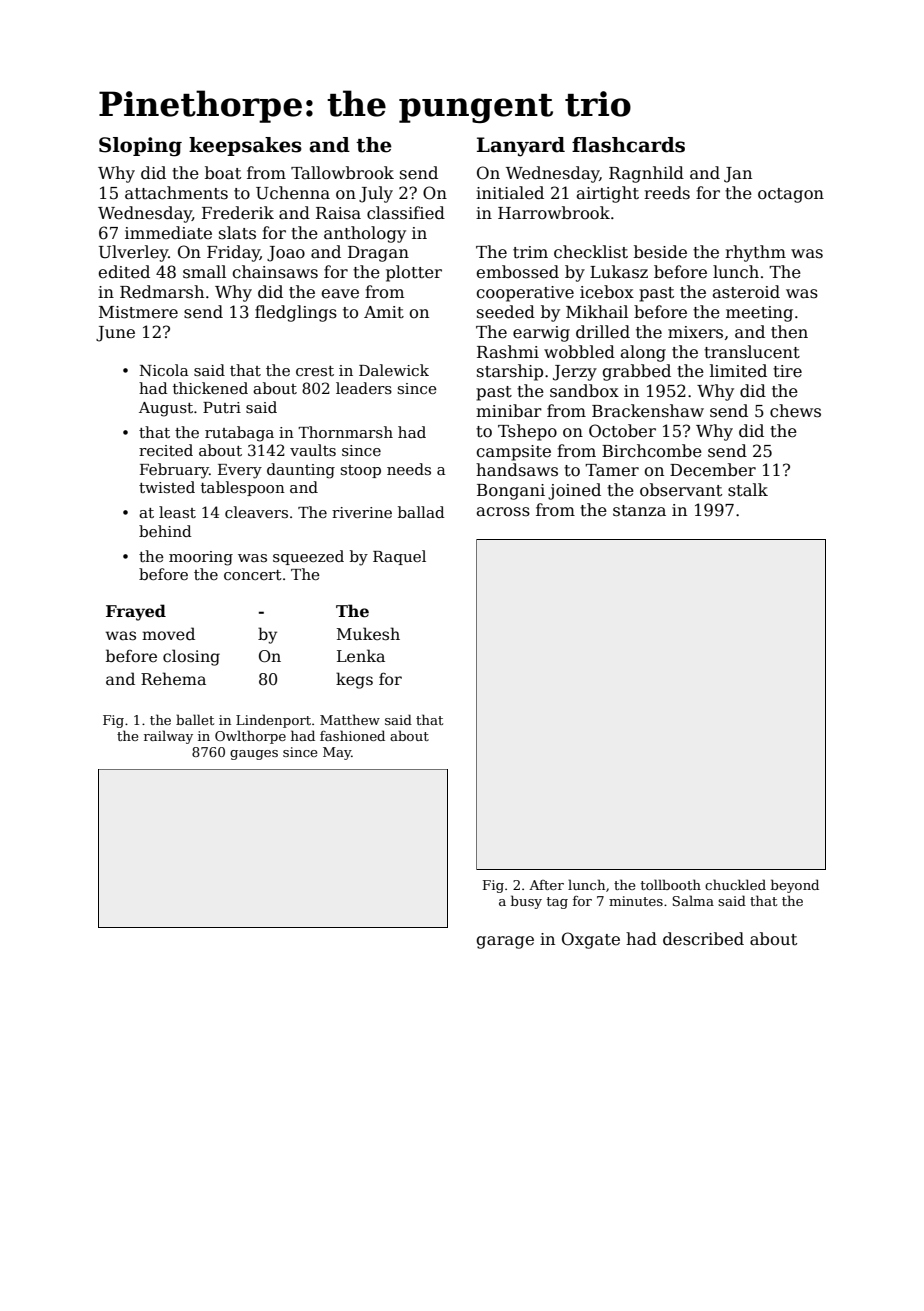 This document has height=1311, width=924. What do you see at coordinates (755, 253) in the document?
I see `rhythm` at bounding box center [755, 253].
